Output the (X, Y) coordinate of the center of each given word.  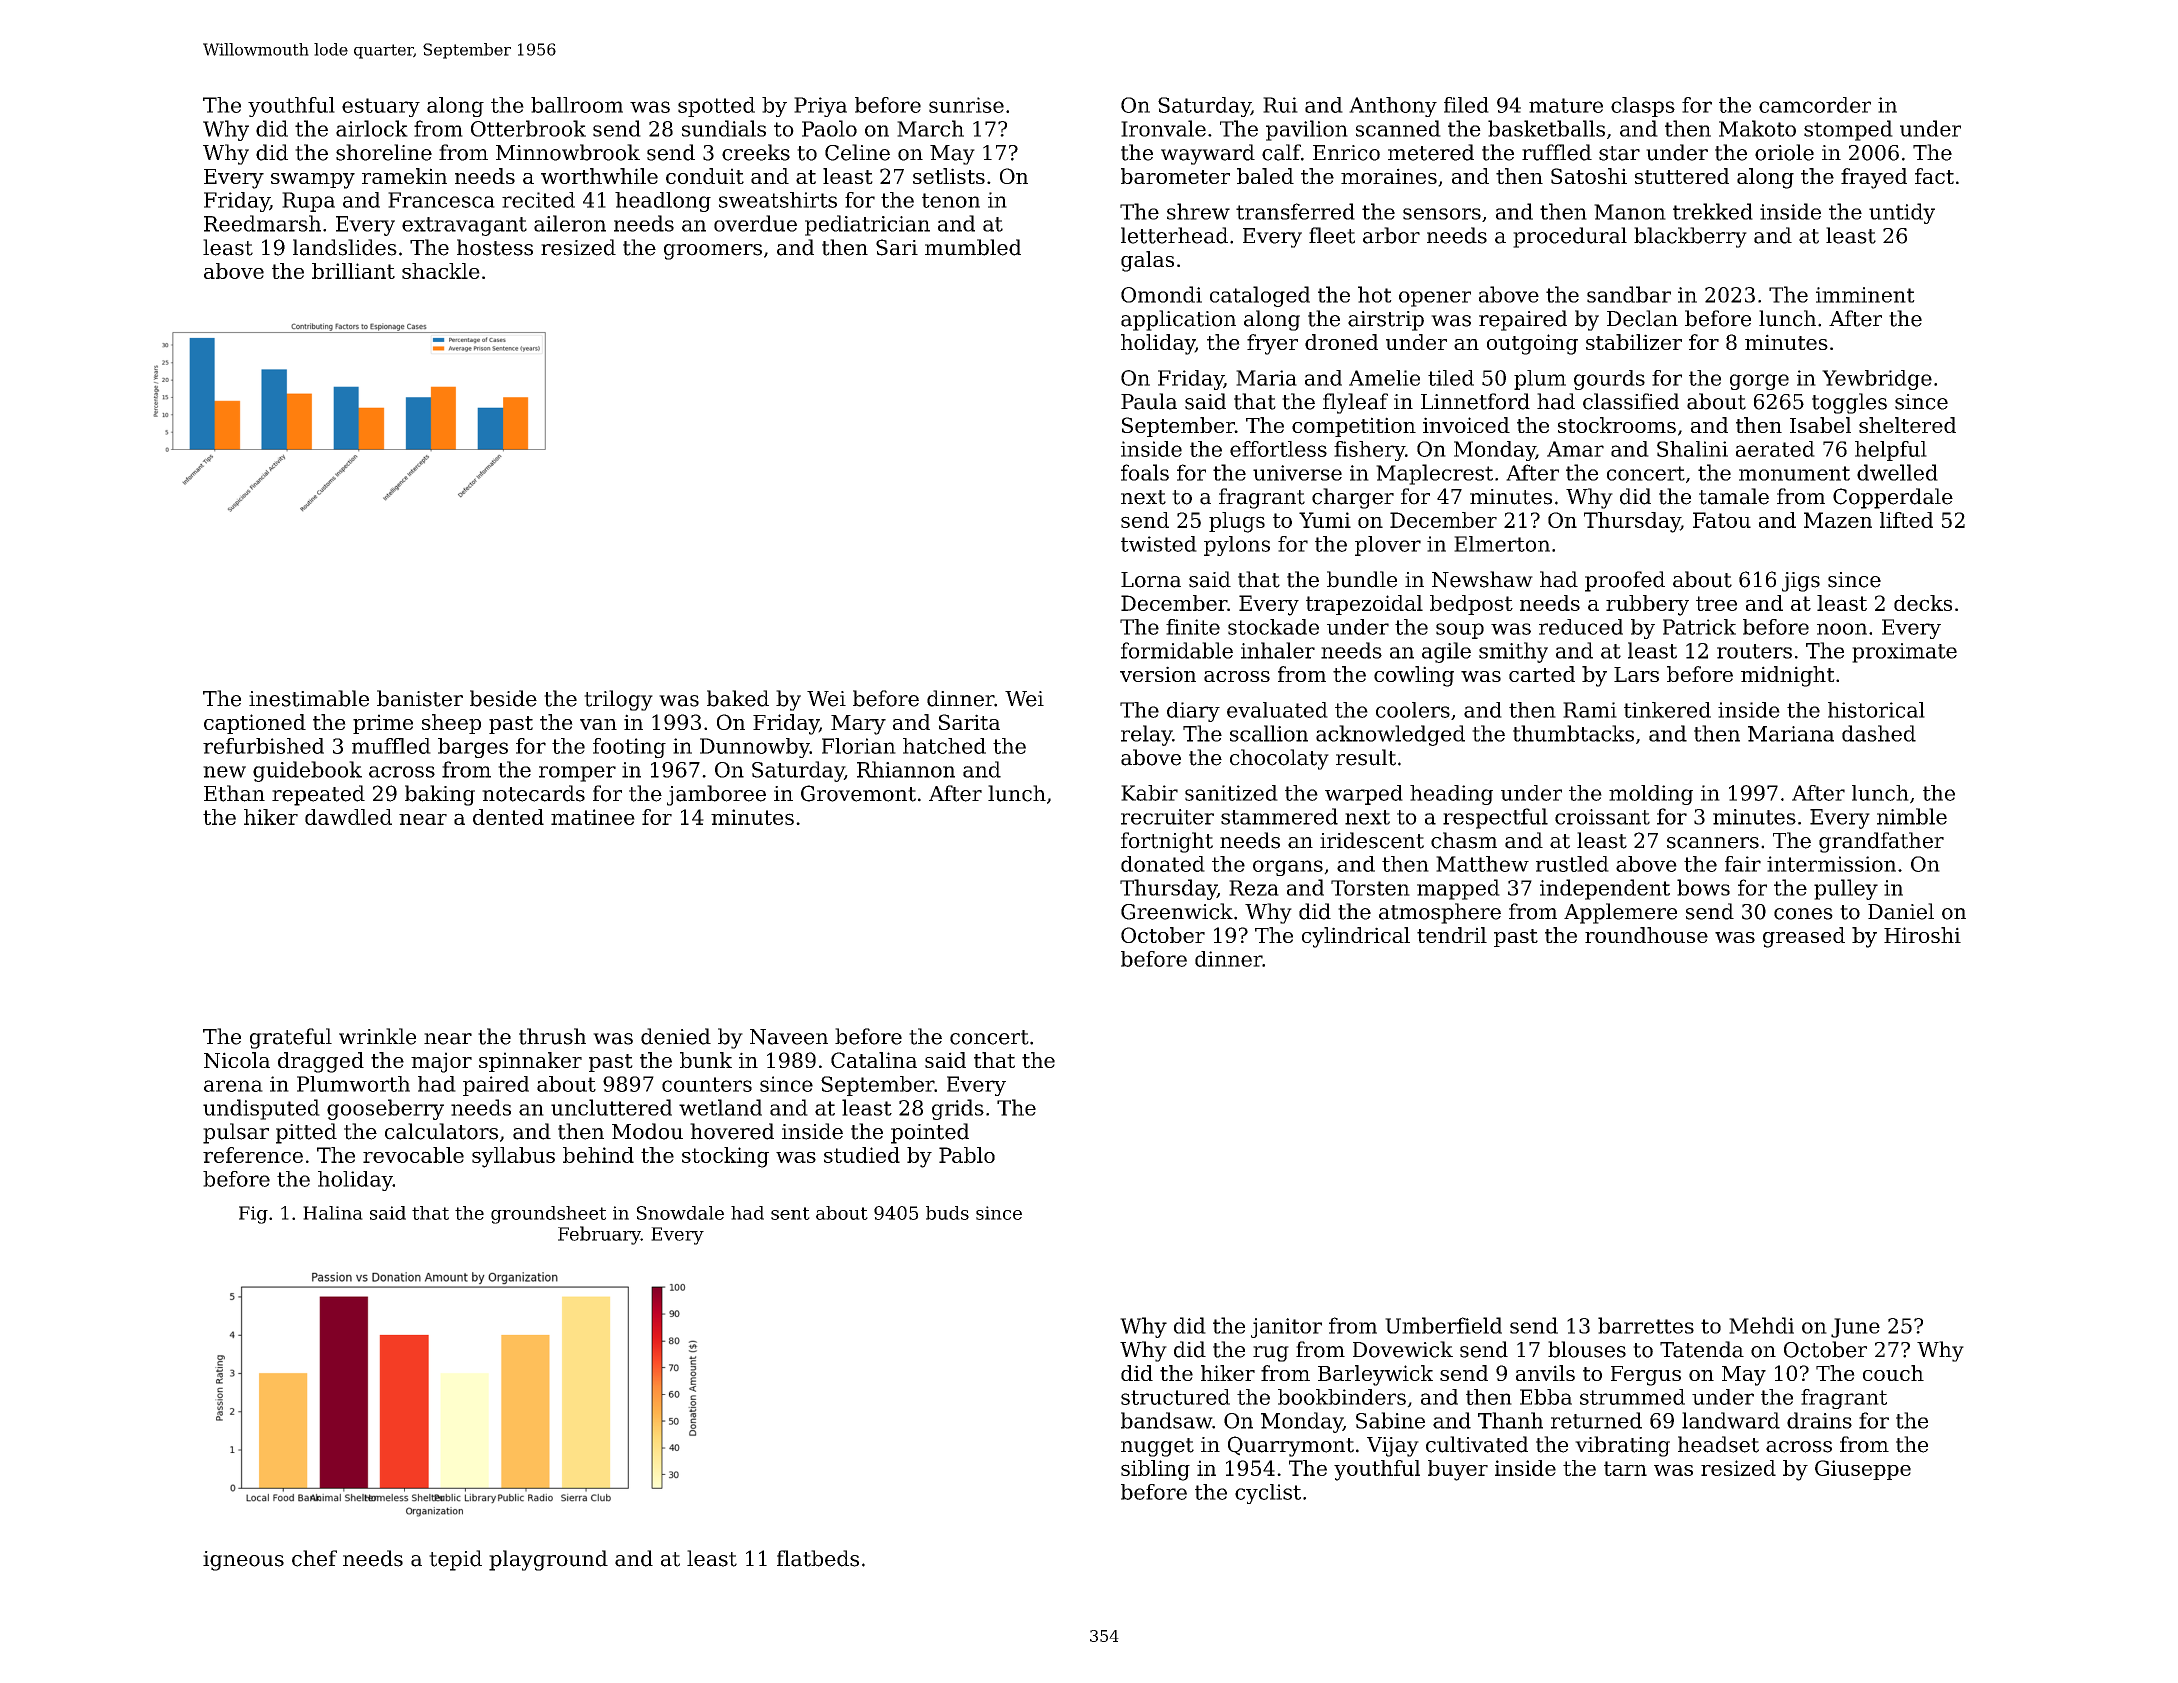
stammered (1279, 816)
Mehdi (1761, 1325)
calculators (441, 1131)
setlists (949, 176)
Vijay (1393, 1447)
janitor (1286, 1328)
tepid (455, 1560)
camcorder (1815, 105)
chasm (1464, 840)
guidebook (307, 771)
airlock (372, 128)
